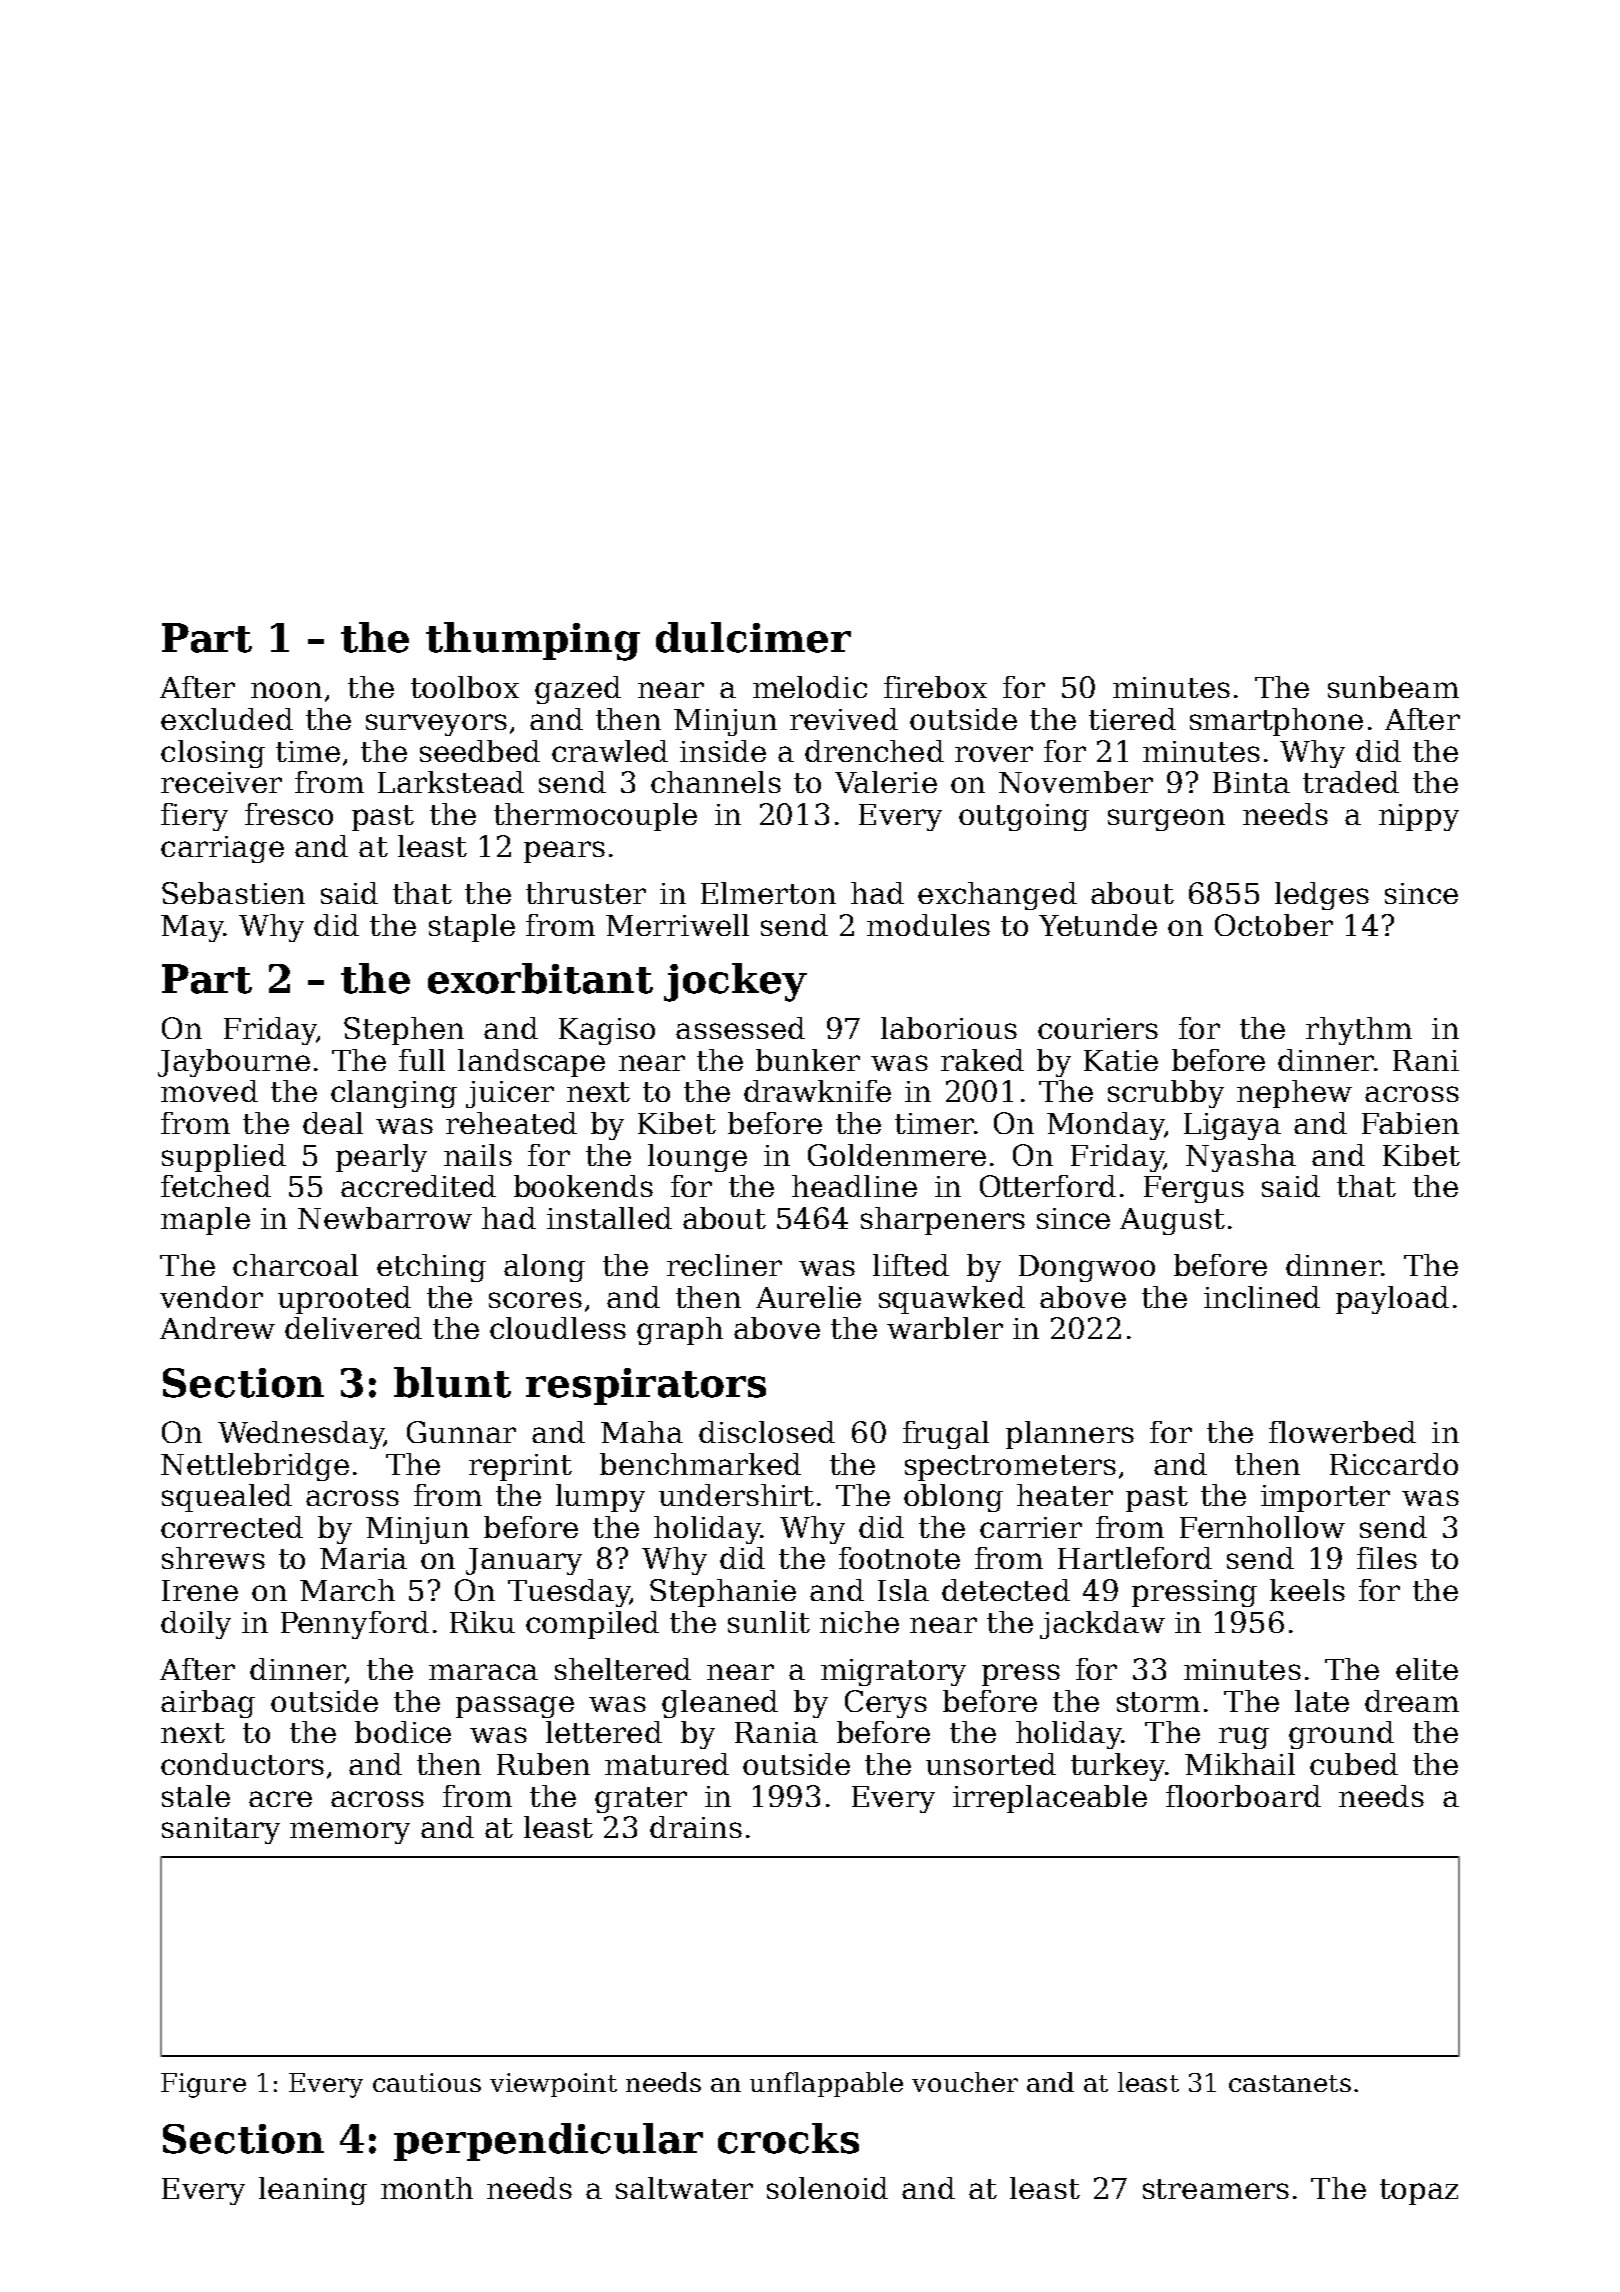 This screenshot has width=1620, height=2292. Describe the element at coordinates (677, 925) in the screenshot. I see `Merriwell` at that location.
